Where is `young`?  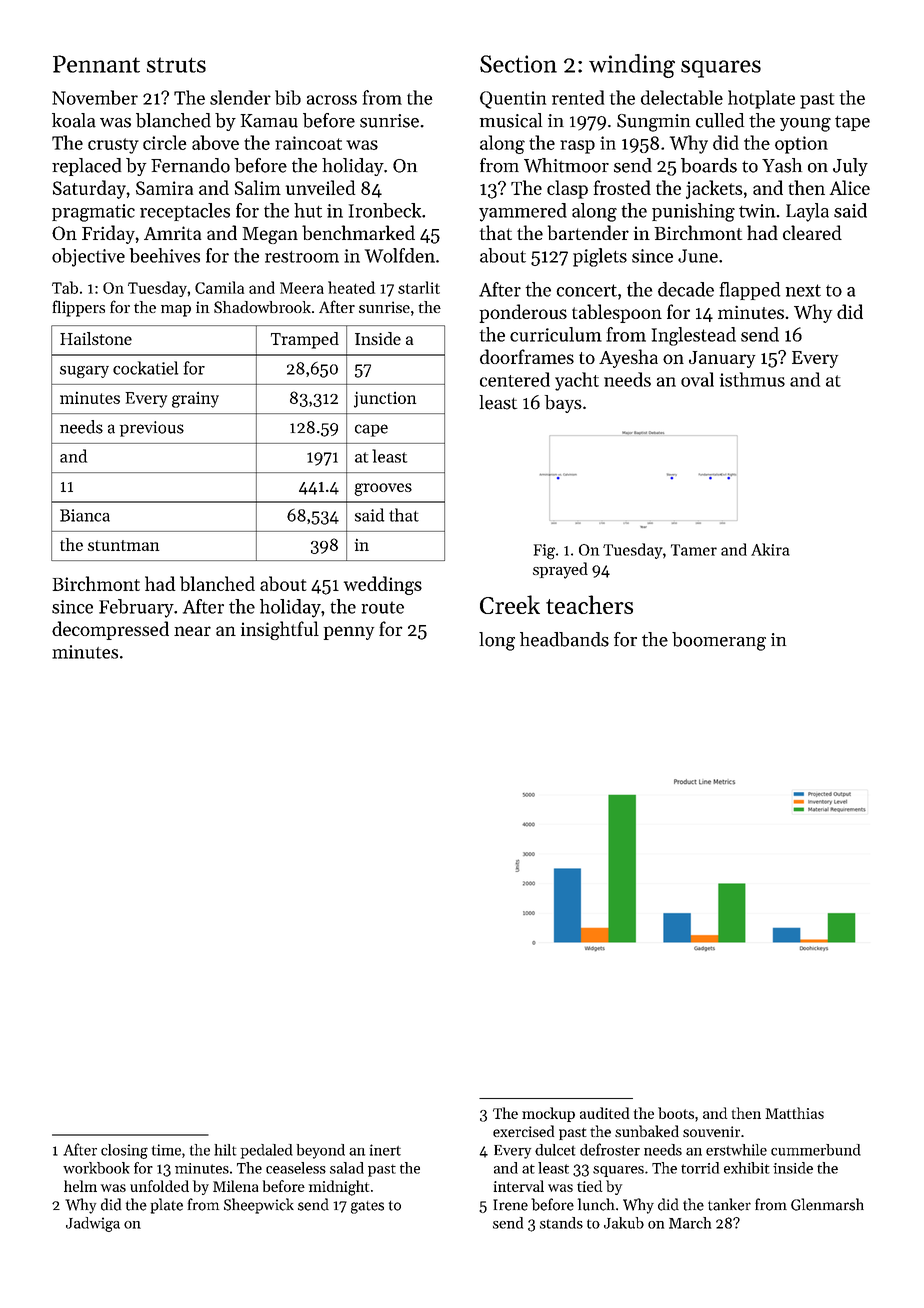 young is located at coordinates (805, 125).
